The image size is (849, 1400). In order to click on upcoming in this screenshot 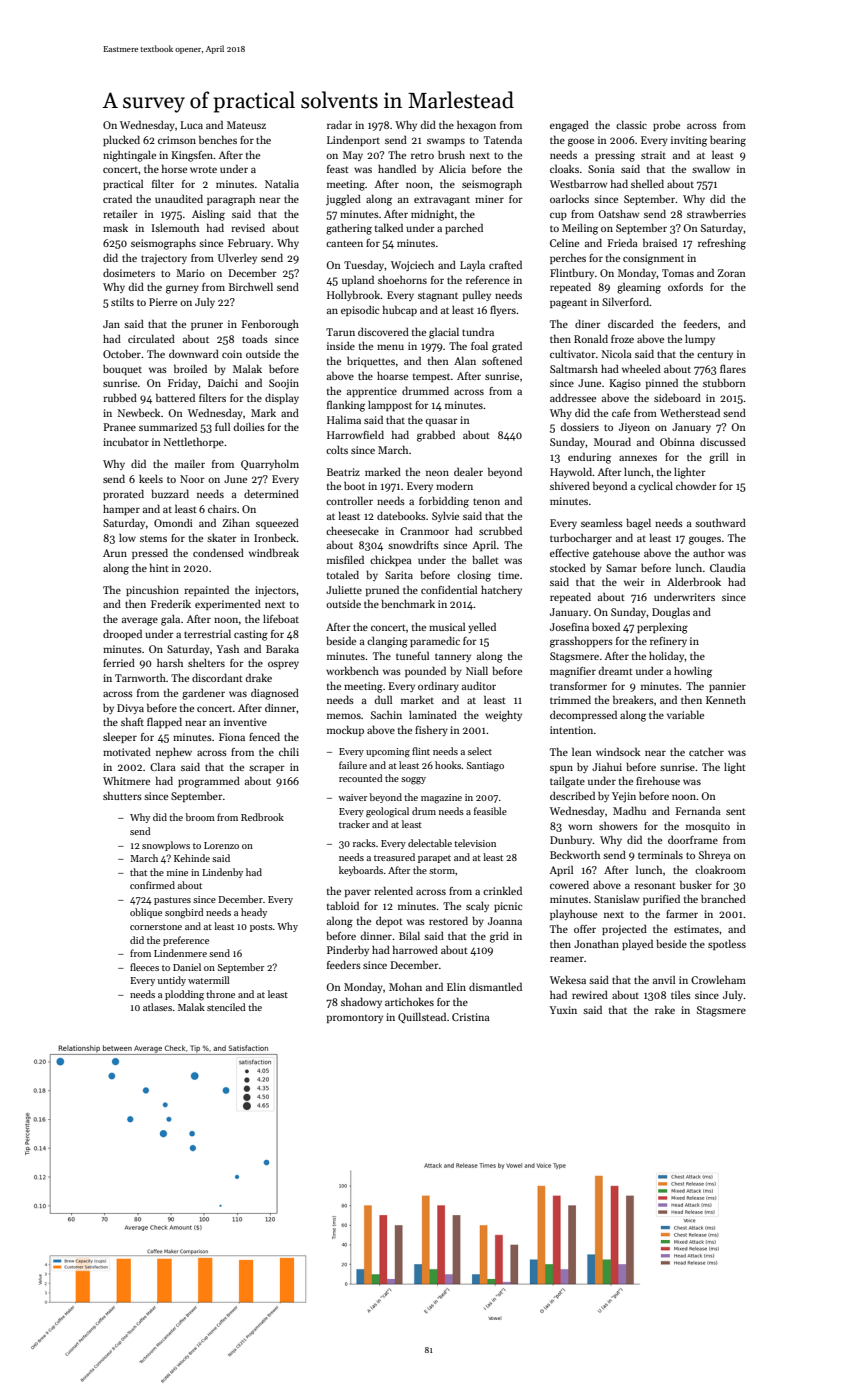, I will do `click(388, 753)`.
